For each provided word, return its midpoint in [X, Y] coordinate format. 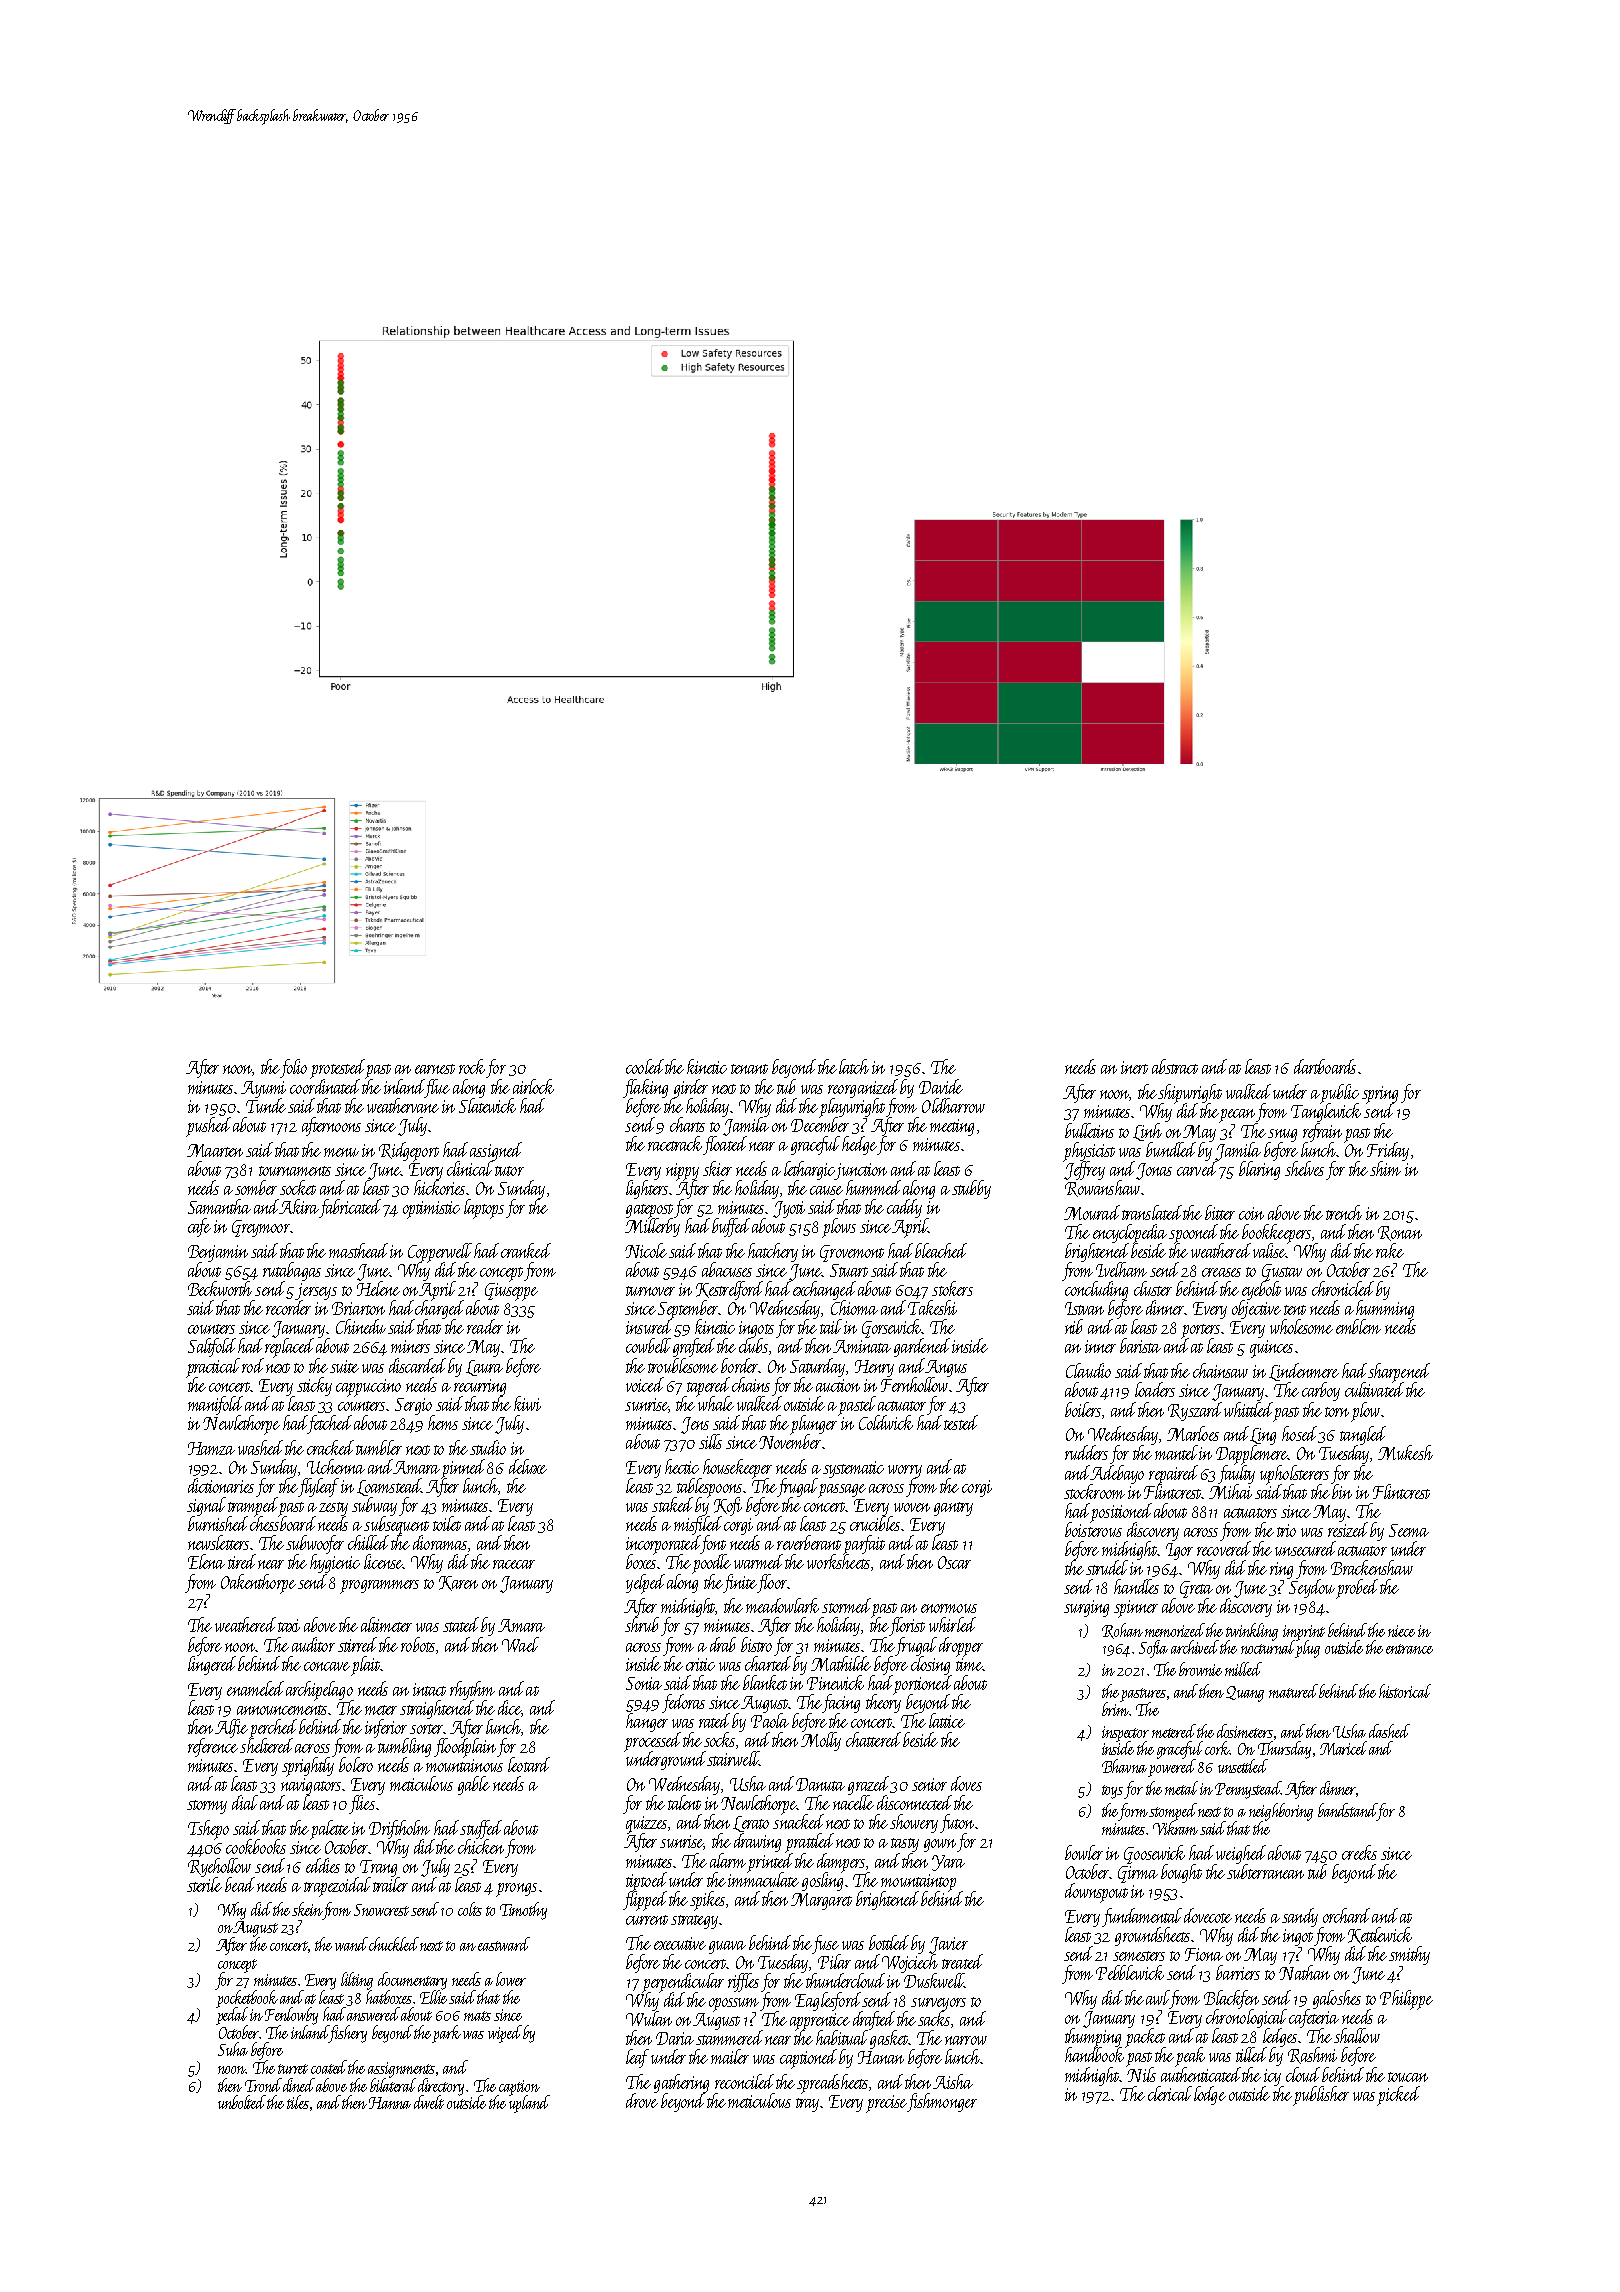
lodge [1210, 2095]
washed [260, 1447]
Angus [946, 1368]
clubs [754, 1346]
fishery [348, 2034]
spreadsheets [832, 2084]
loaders [1155, 1389]
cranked [526, 1250]
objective [1256, 1309]
